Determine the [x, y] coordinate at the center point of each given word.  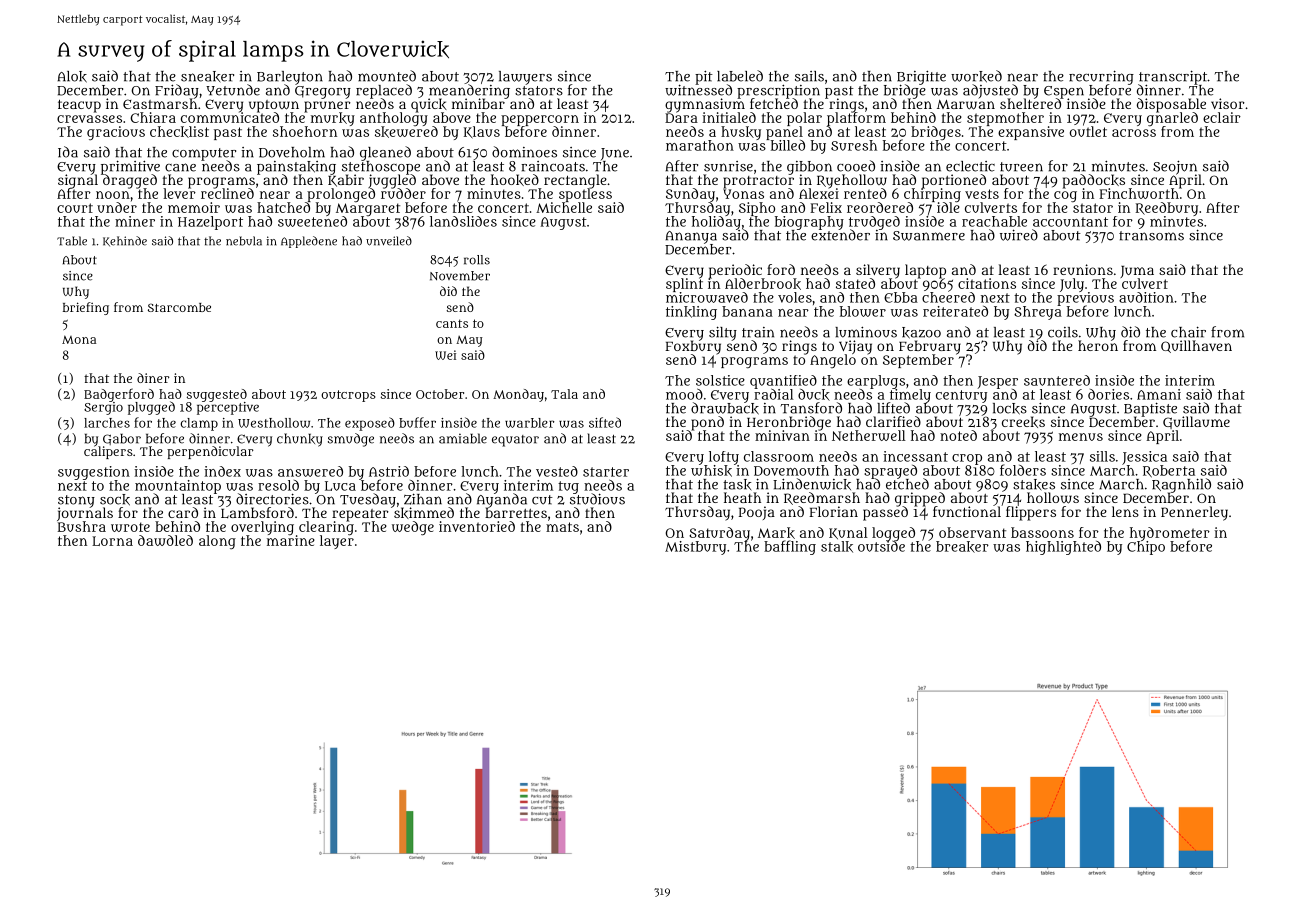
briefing [86, 308]
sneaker [207, 77]
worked [976, 76]
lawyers [525, 78]
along [217, 542]
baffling [790, 547]
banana [747, 311]
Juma [1137, 272]
